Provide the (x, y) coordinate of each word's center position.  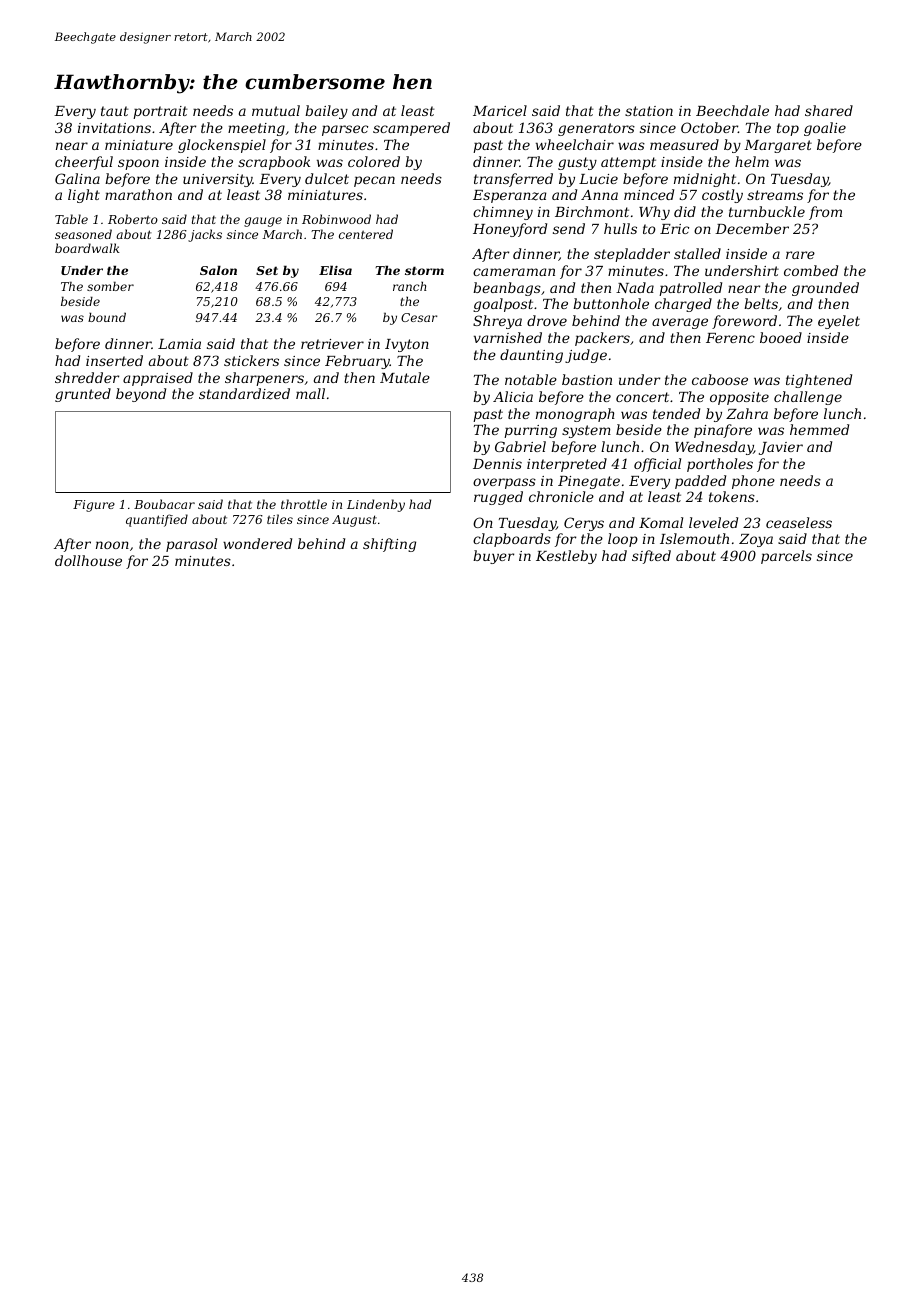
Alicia (513, 396)
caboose (720, 379)
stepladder (632, 255)
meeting (256, 129)
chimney (503, 213)
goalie (825, 129)
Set (267, 270)
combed (811, 270)
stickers (251, 360)
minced (649, 194)
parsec (345, 130)
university (218, 180)
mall (310, 393)
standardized (244, 394)
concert (642, 397)
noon (112, 545)
